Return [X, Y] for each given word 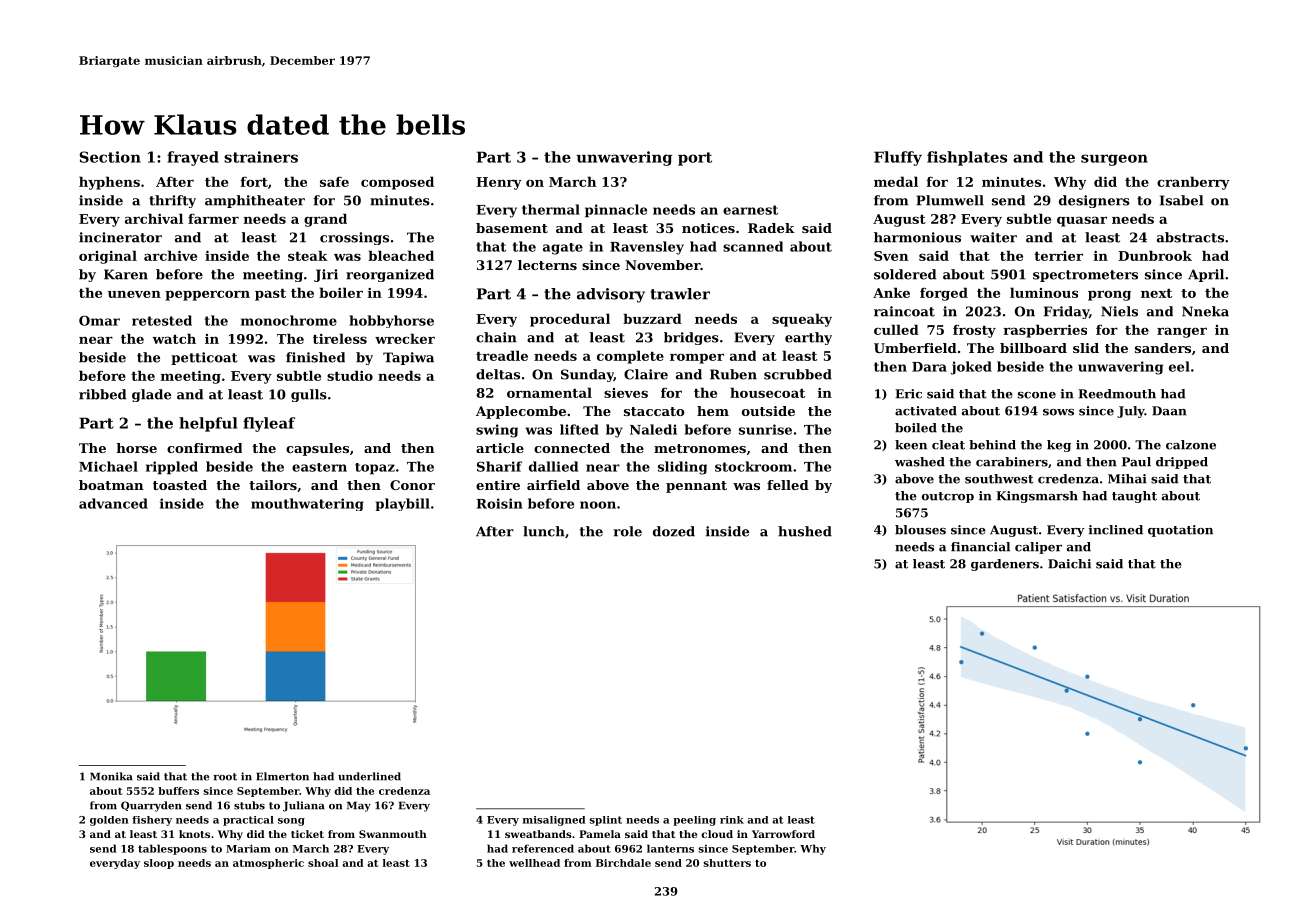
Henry [499, 183]
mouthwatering [307, 504]
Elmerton [282, 776]
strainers [261, 157]
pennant [696, 487]
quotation [1180, 531]
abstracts [1190, 237]
